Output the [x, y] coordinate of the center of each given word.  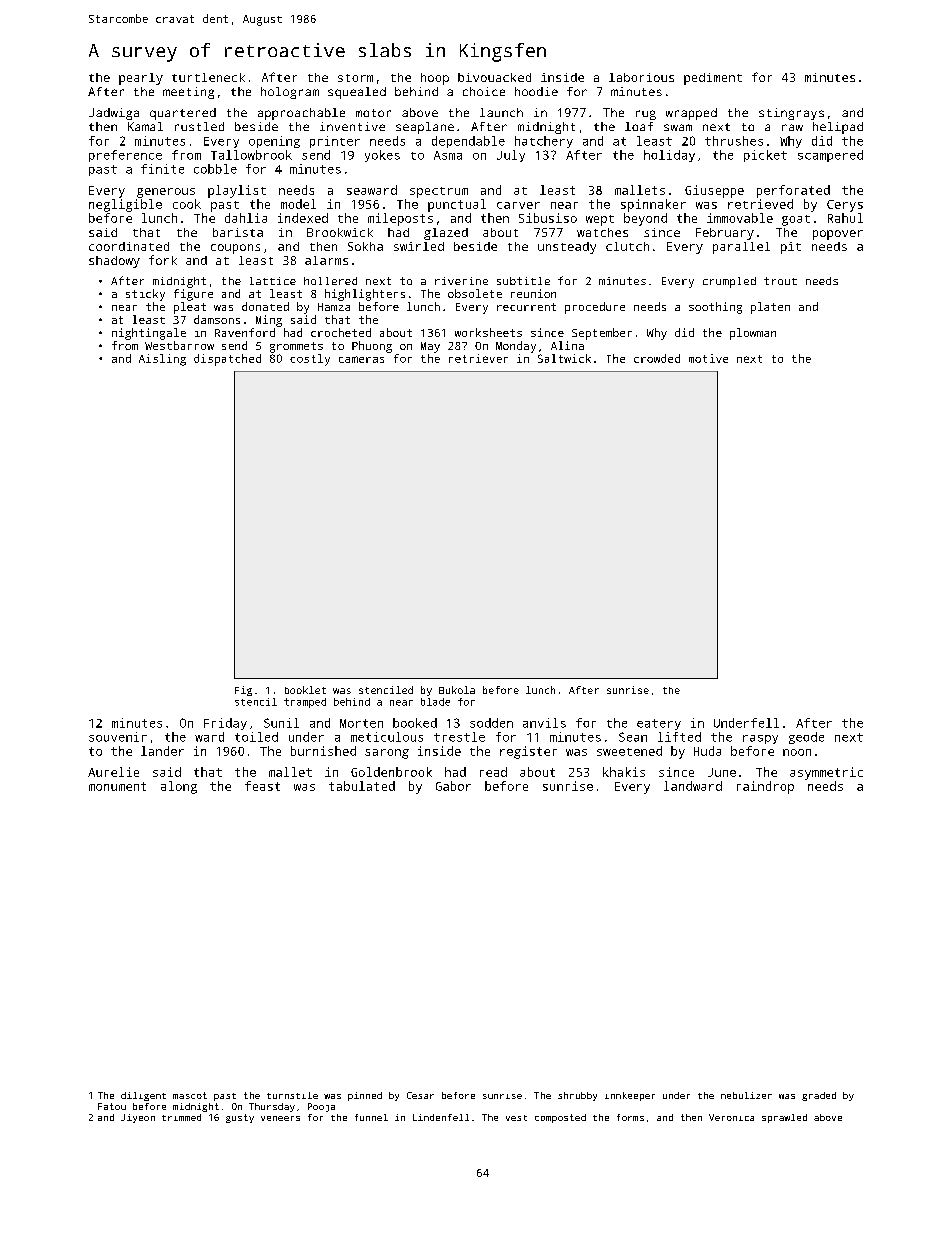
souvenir [118, 737]
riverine [461, 281]
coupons [235, 249]
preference [125, 156]
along [179, 787]
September [602, 334]
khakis [624, 772]
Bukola [457, 690]
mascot [190, 1095]
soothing [715, 308]
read [493, 772]
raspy [760, 739]
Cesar [420, 1095]
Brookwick [340, 232]
